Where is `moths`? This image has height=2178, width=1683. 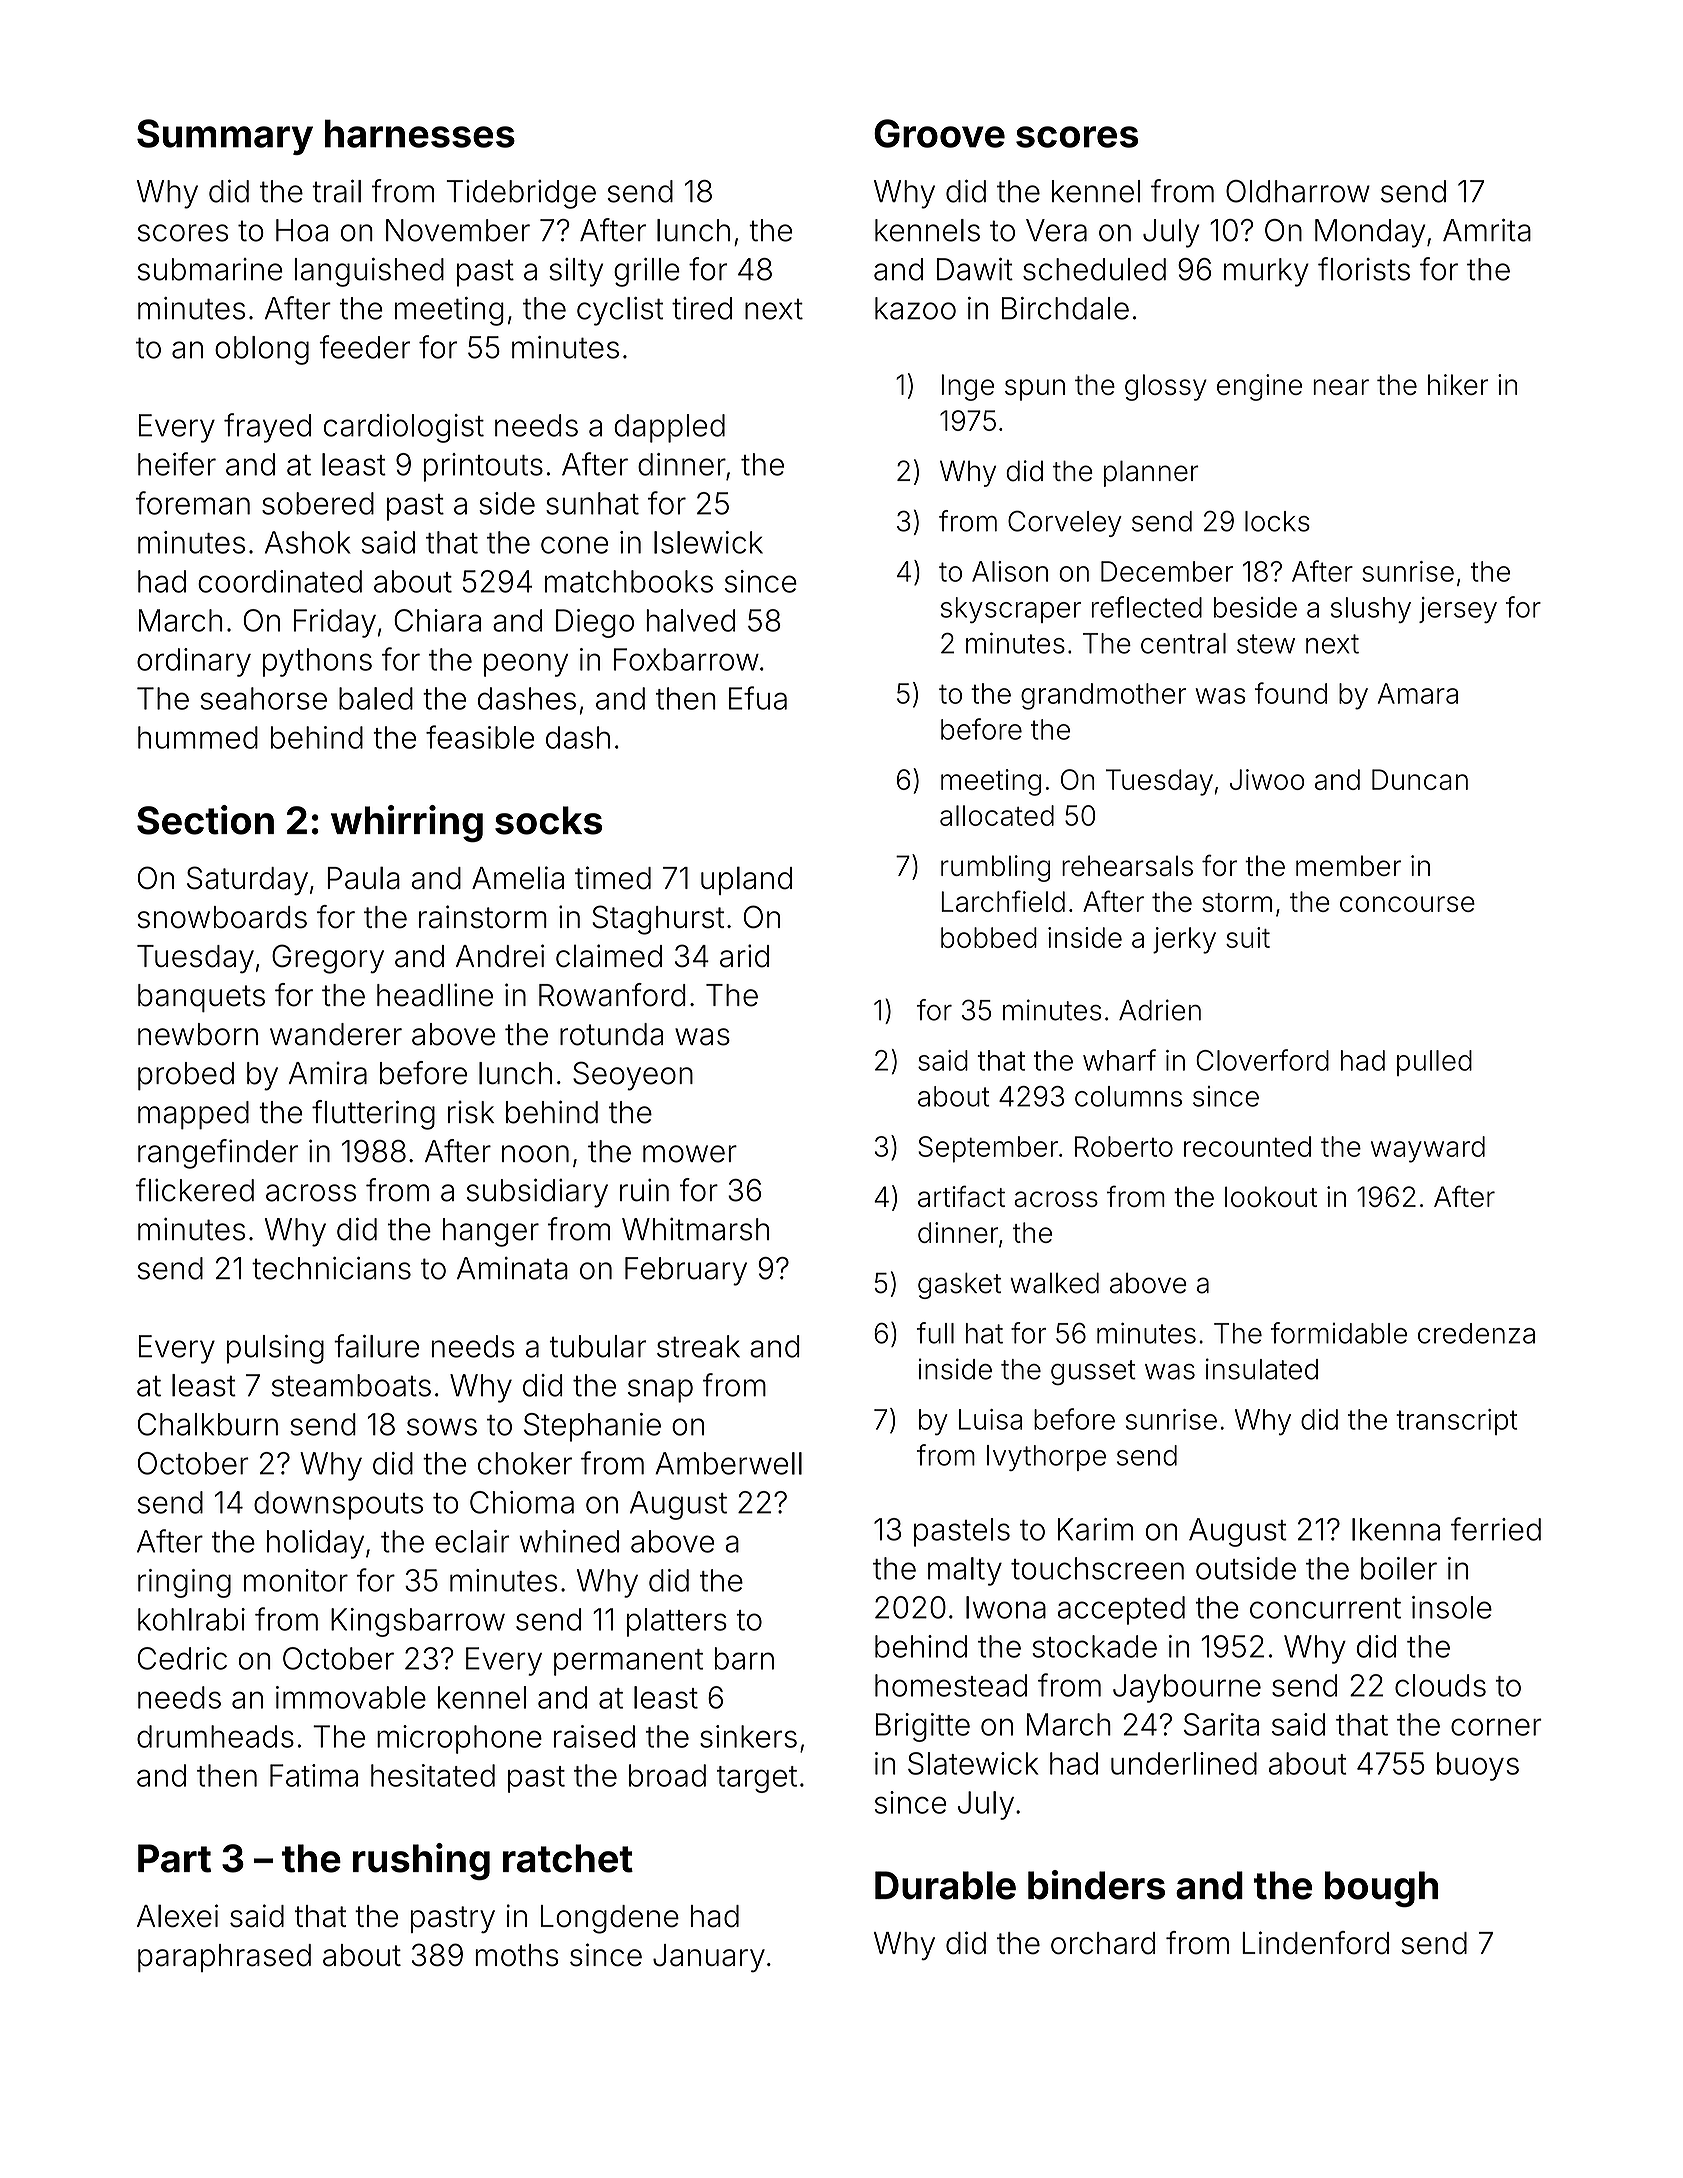 moths is located at coordinates (517, 1955).
